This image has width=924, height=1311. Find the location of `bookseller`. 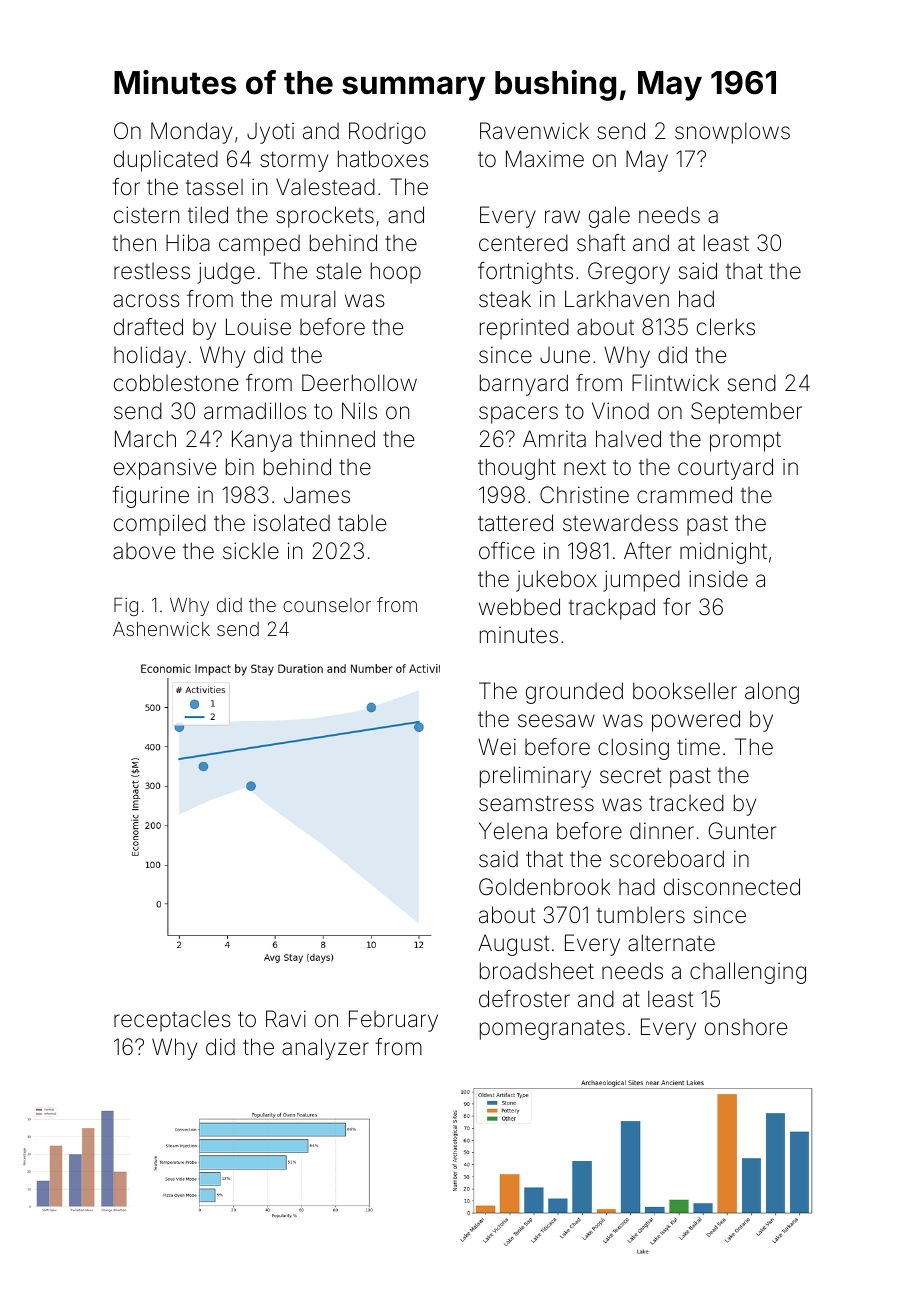

bookseller is located at coordinates (685, 691).
